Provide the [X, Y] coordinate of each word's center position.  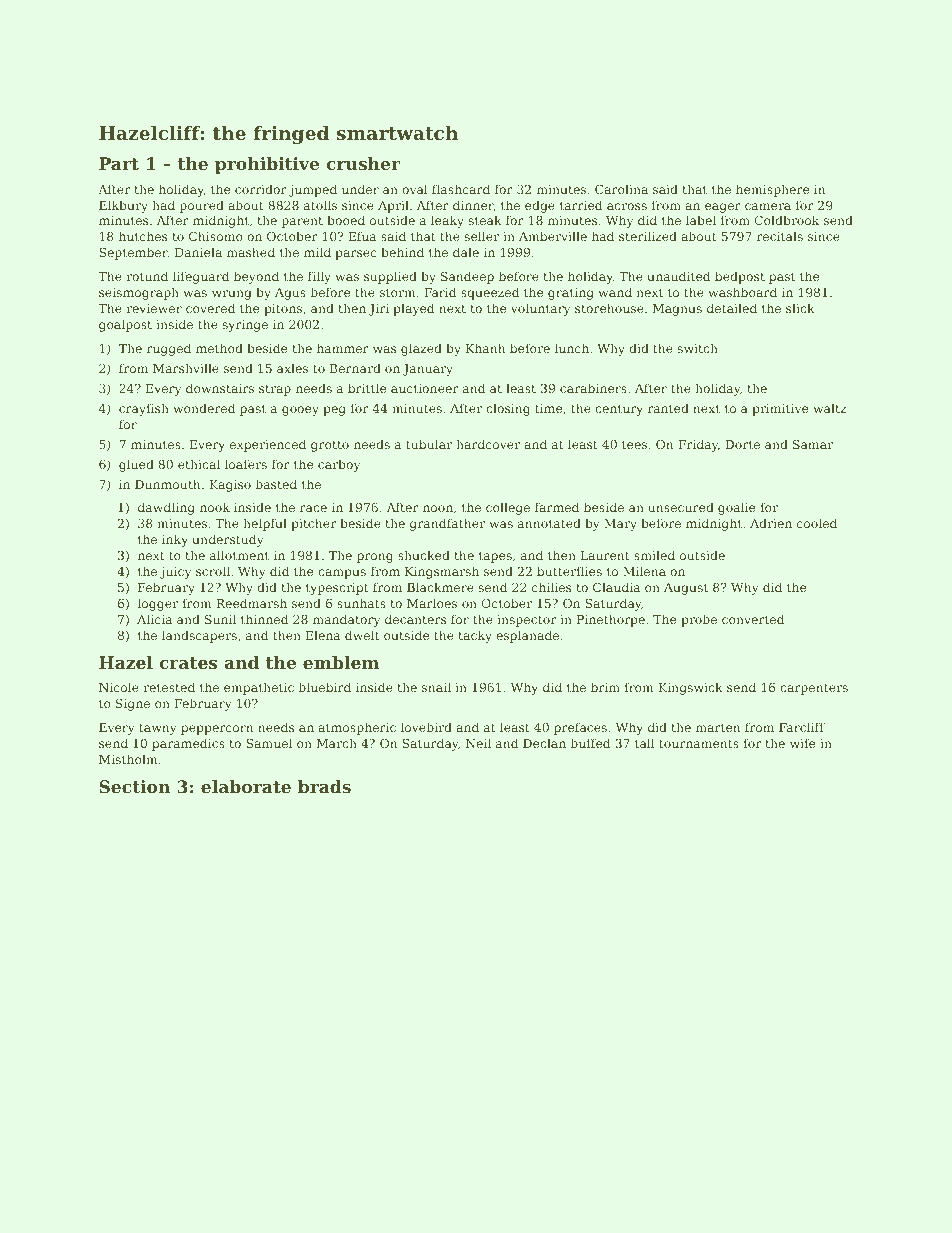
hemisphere [772, 190]
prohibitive [267, 165]
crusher [363, 163]
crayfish [144, 409]
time [548, 408]
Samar [813, 444]
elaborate [246, 786]
